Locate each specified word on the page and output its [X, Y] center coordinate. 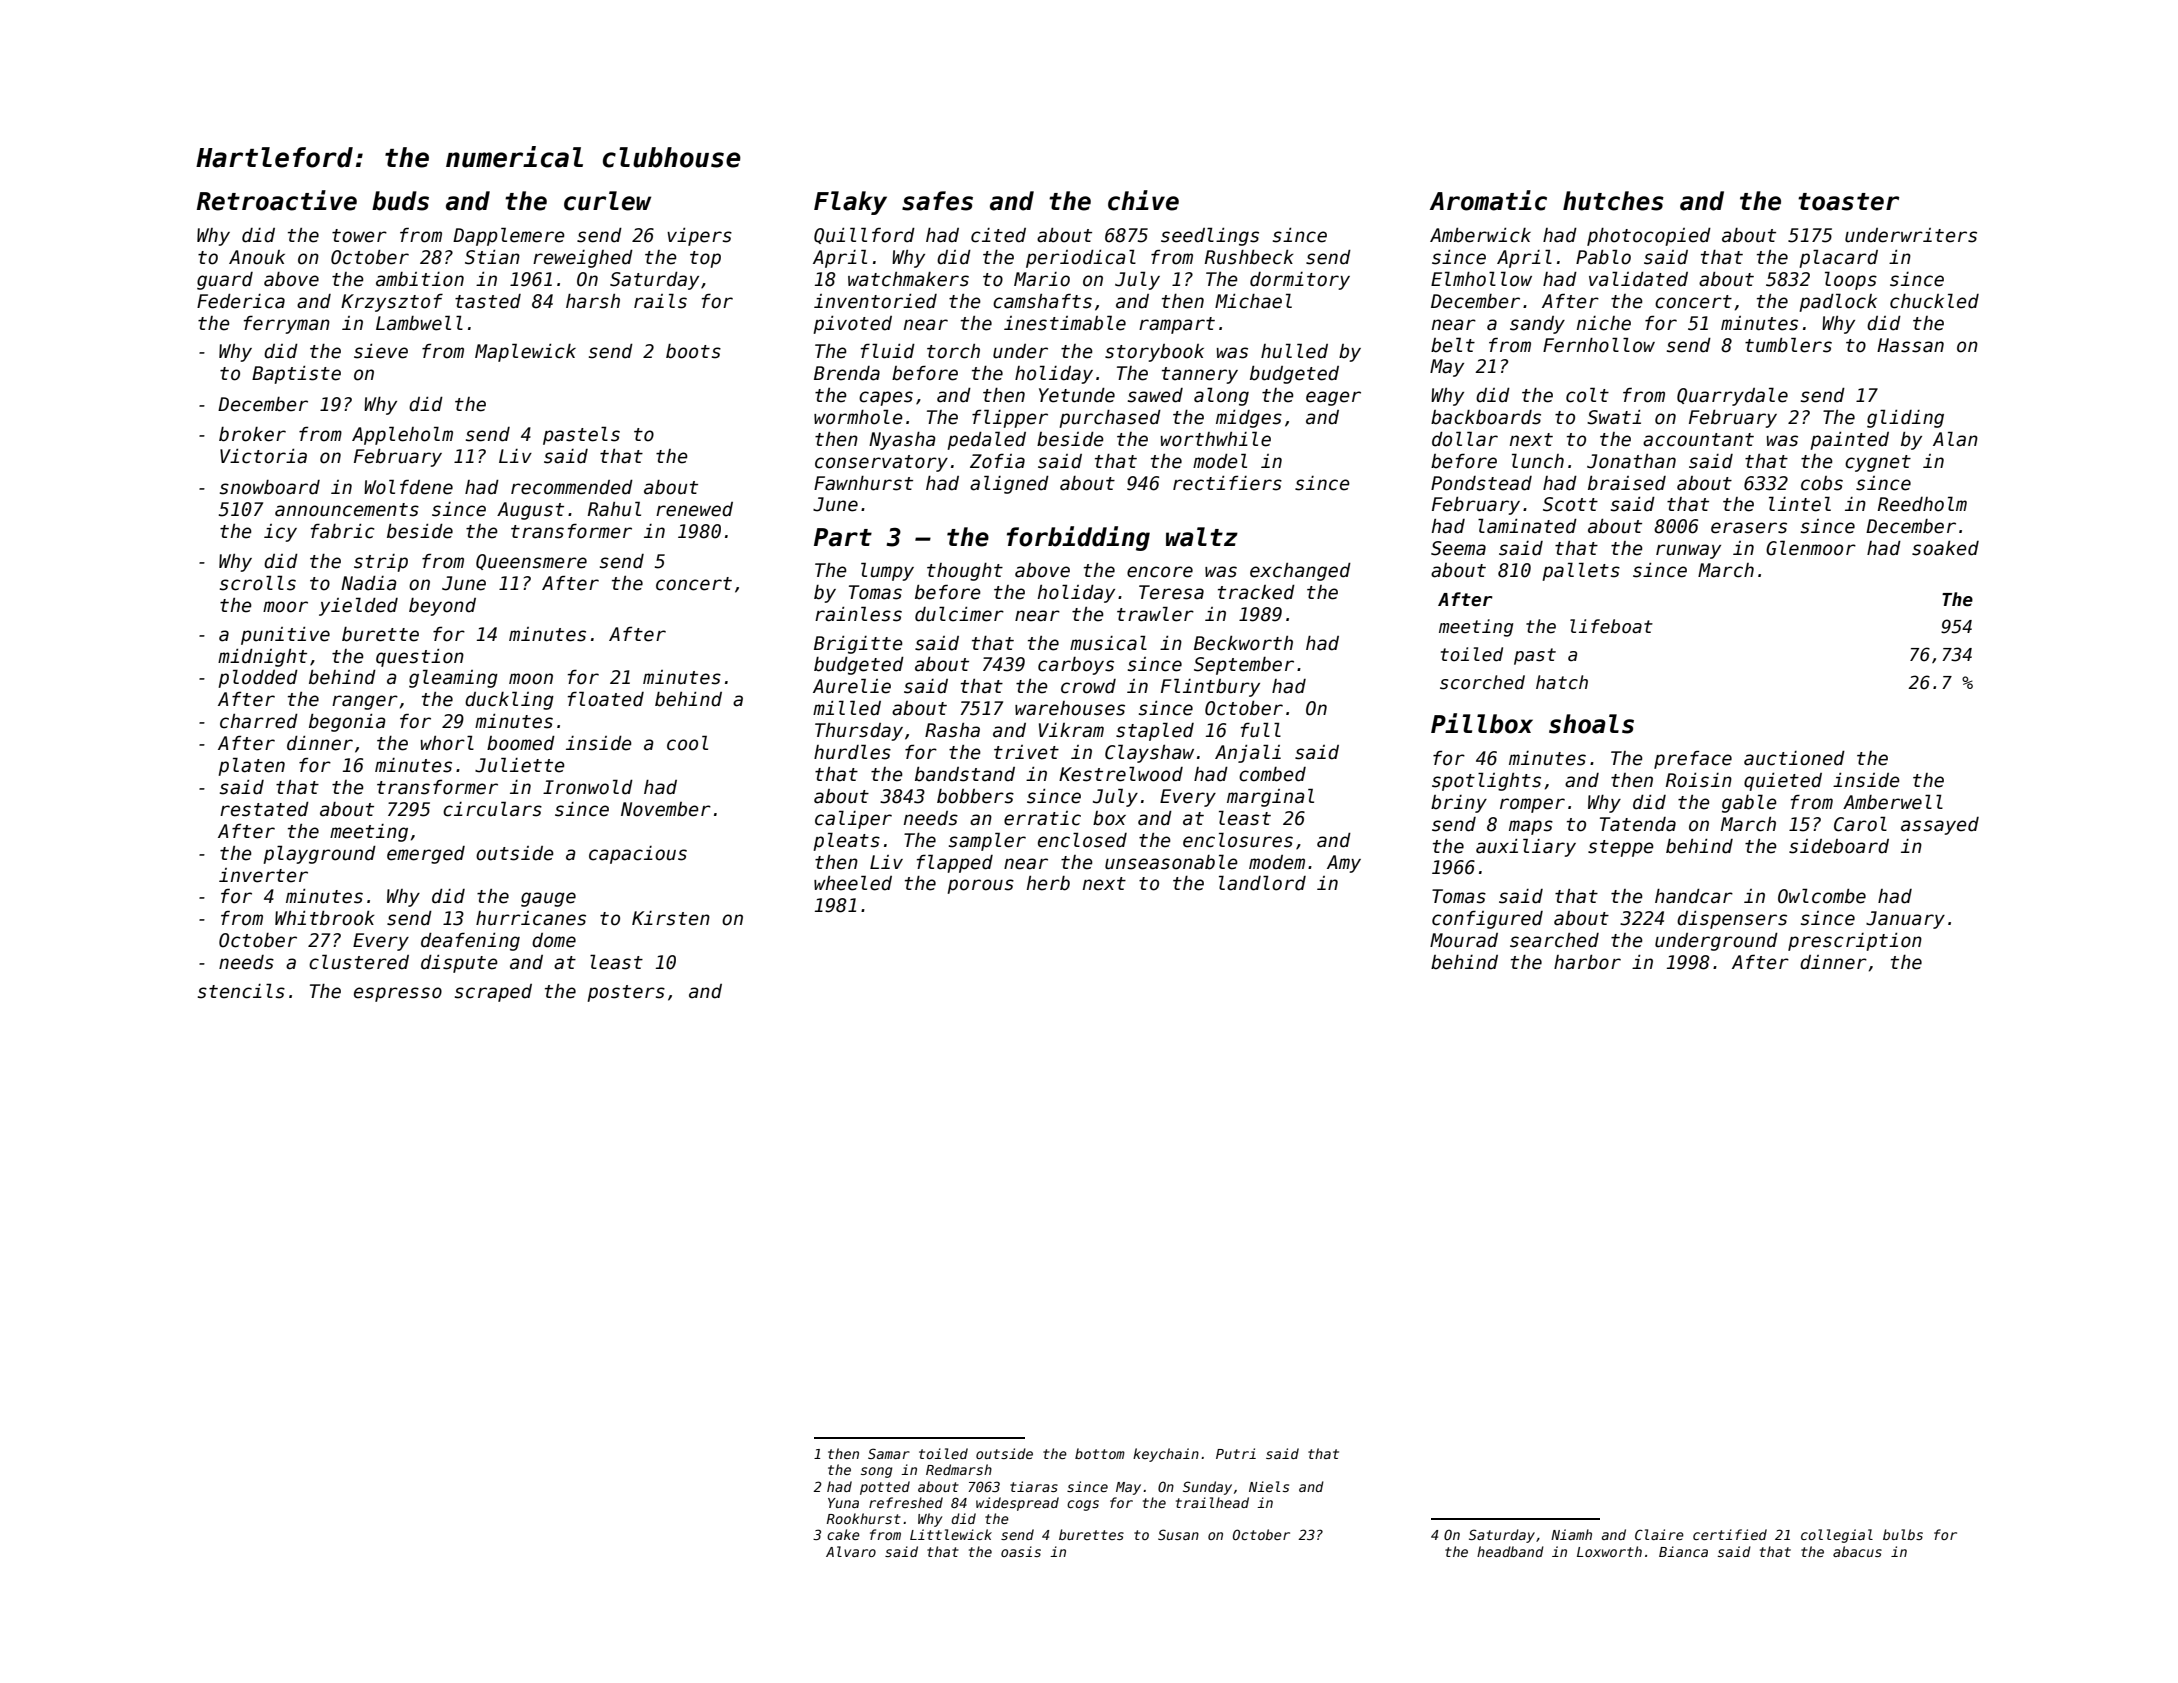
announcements [347, 510]
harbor [1587, 962]
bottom [1100, 1453]
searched [1554, 940]
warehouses [1070, 708]
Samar [889, 1453]
